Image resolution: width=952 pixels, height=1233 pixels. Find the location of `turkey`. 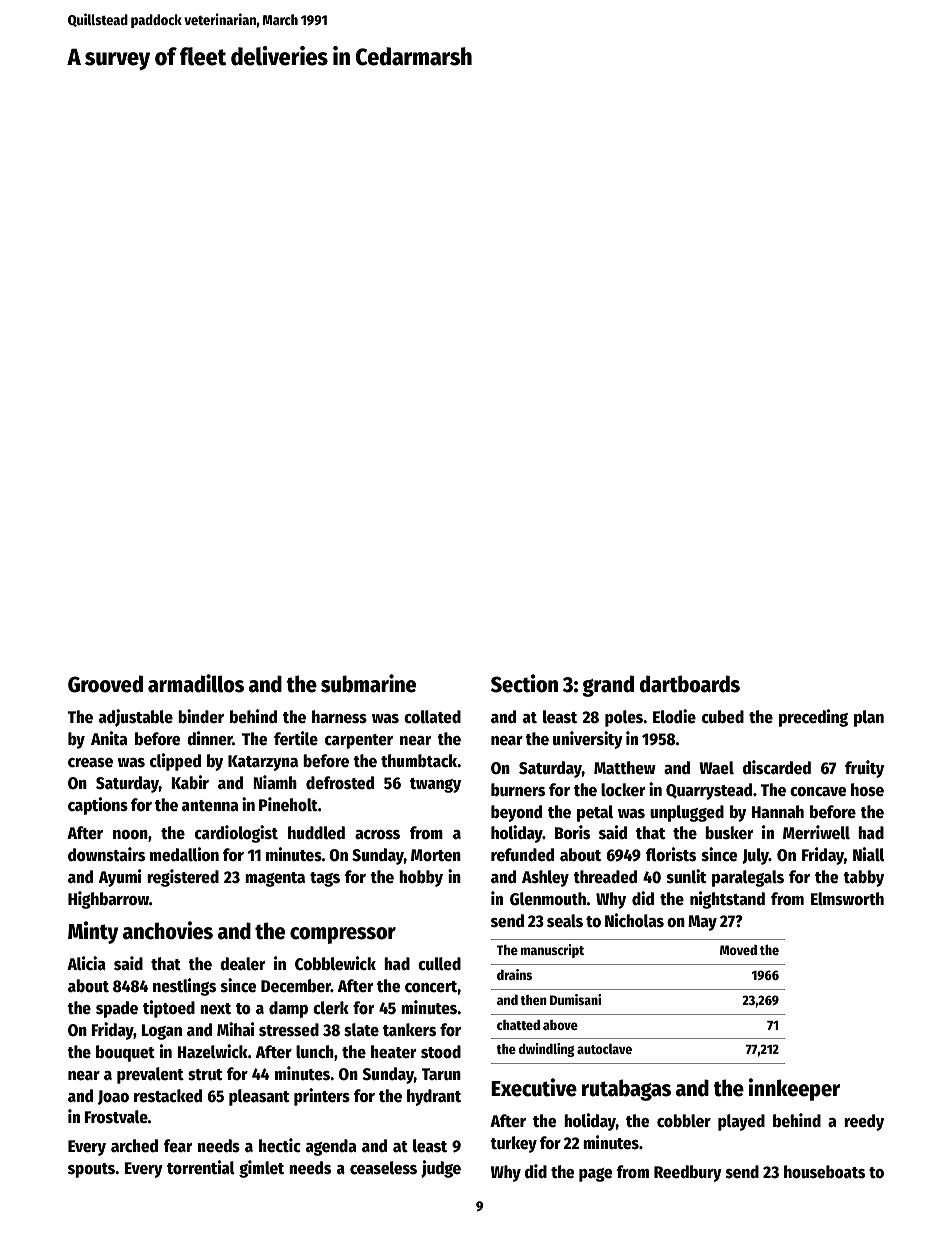

turkey is located at coordinates (513, 1144).
